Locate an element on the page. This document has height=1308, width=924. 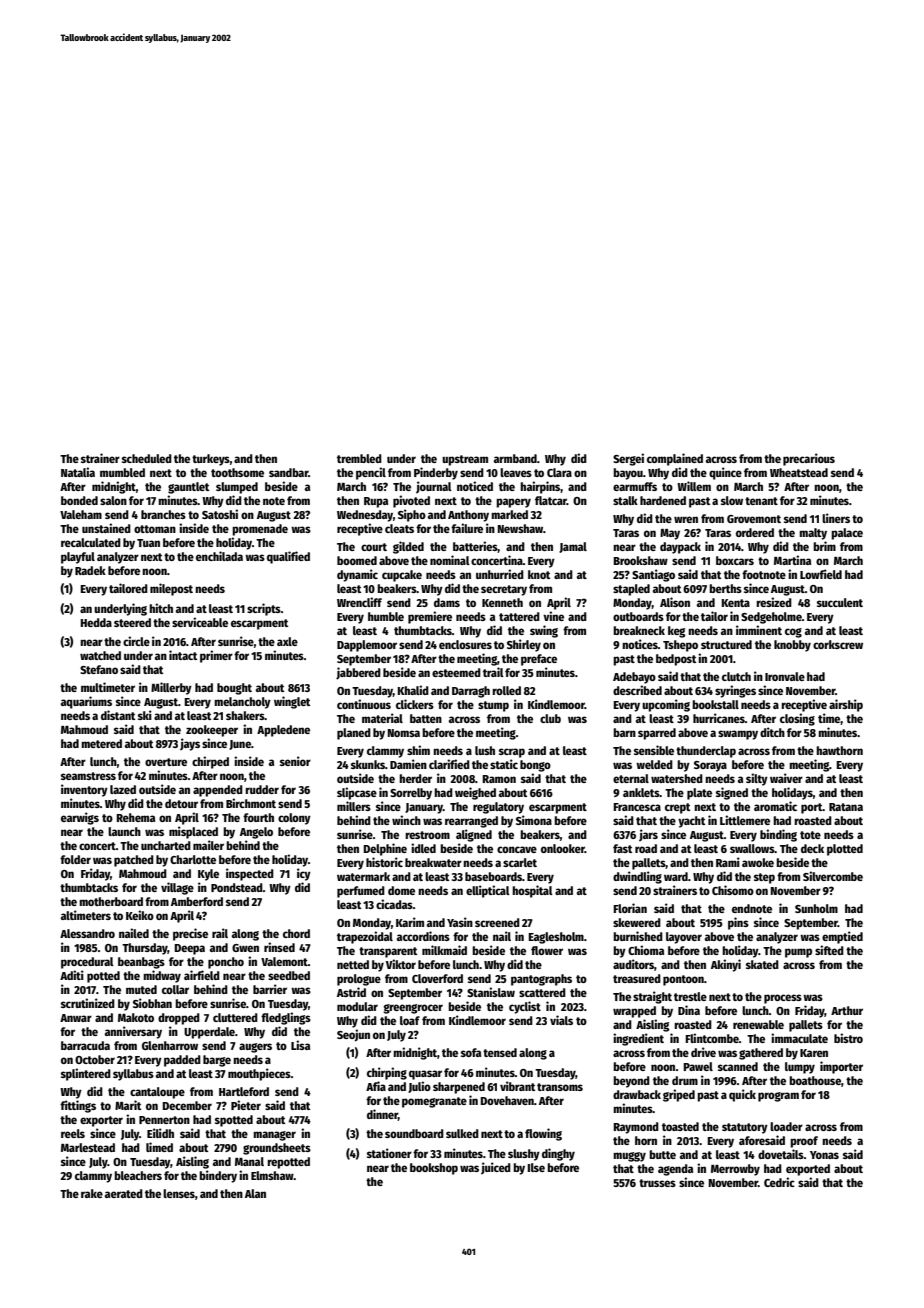
Radek is located at coordinates (90, 570).
